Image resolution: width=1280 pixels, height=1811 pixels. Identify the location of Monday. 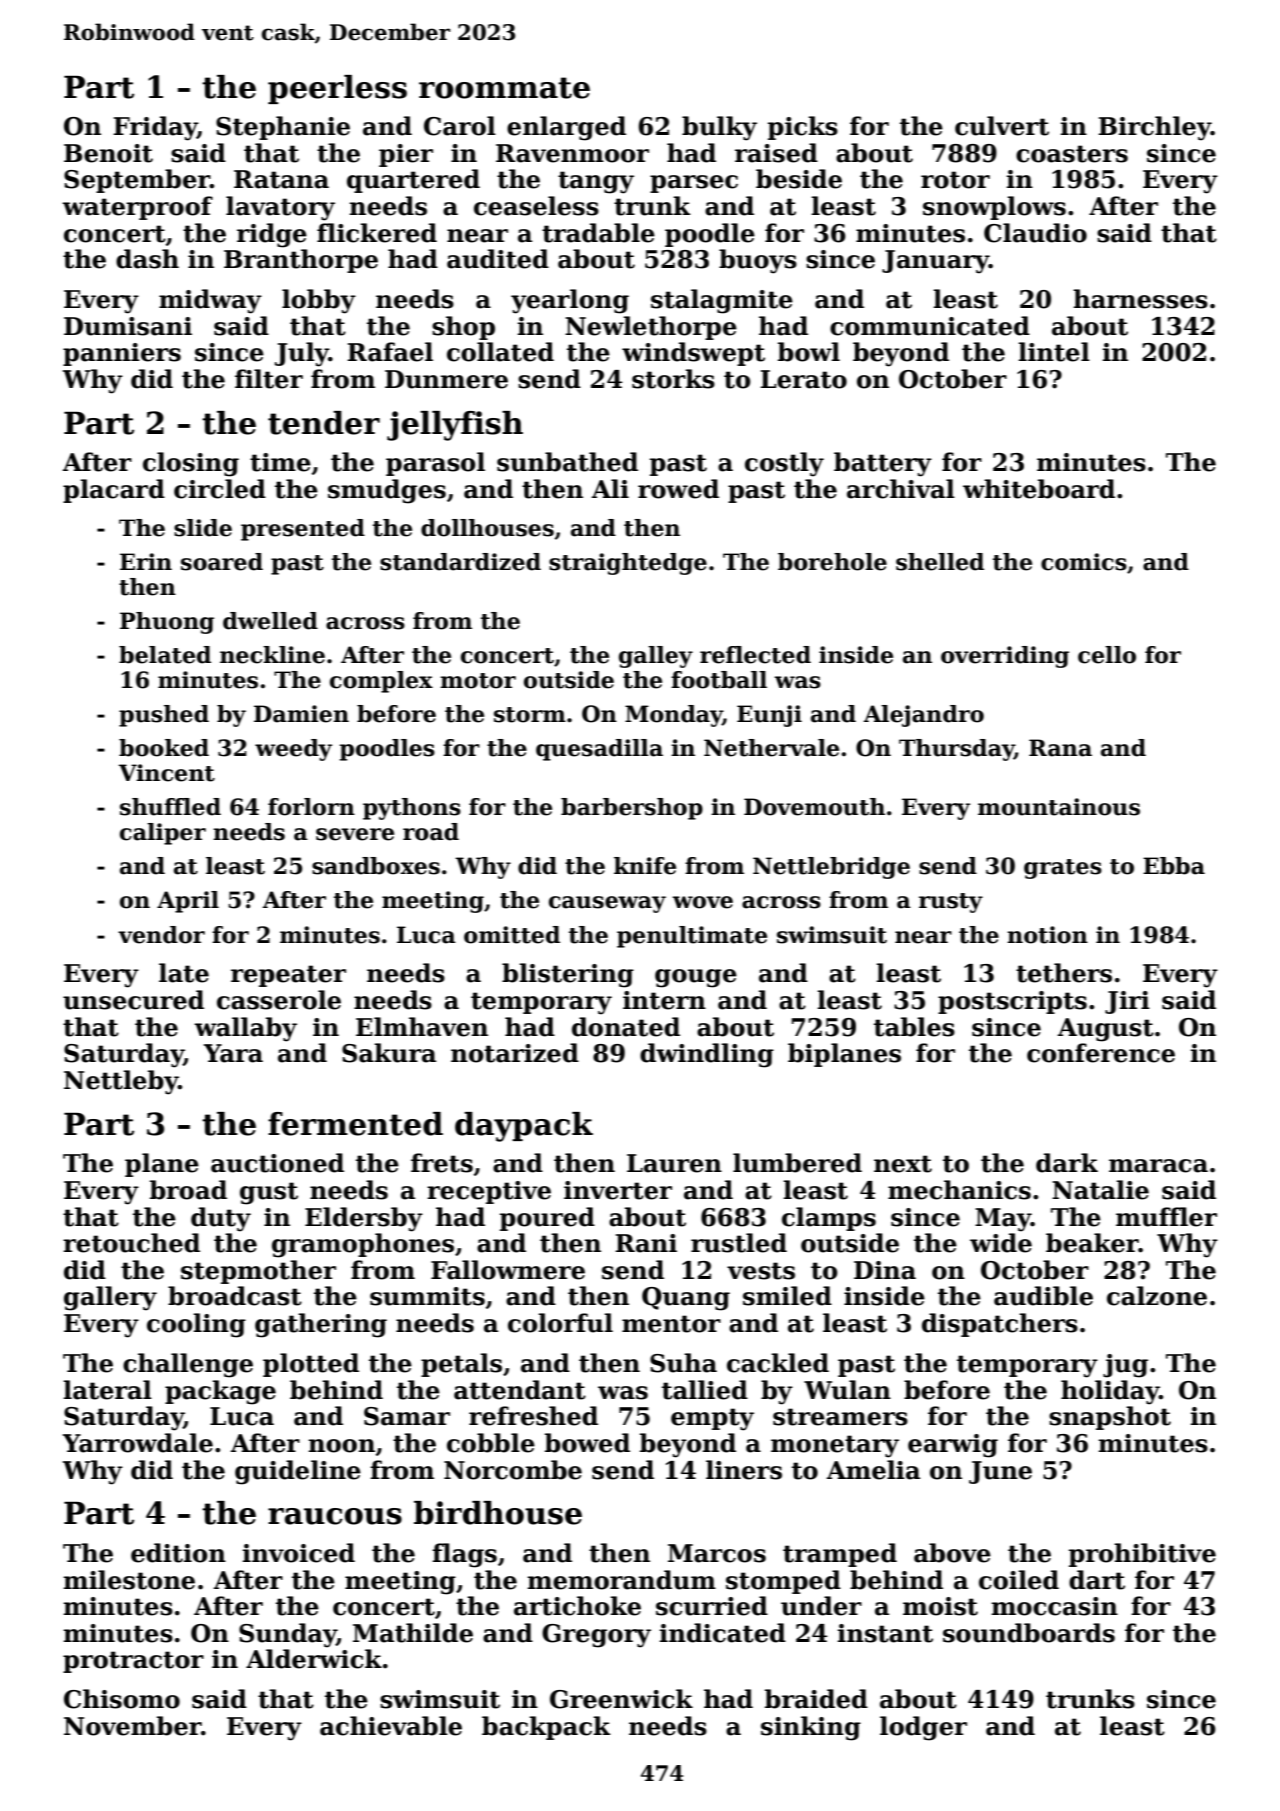
(674, 716).
